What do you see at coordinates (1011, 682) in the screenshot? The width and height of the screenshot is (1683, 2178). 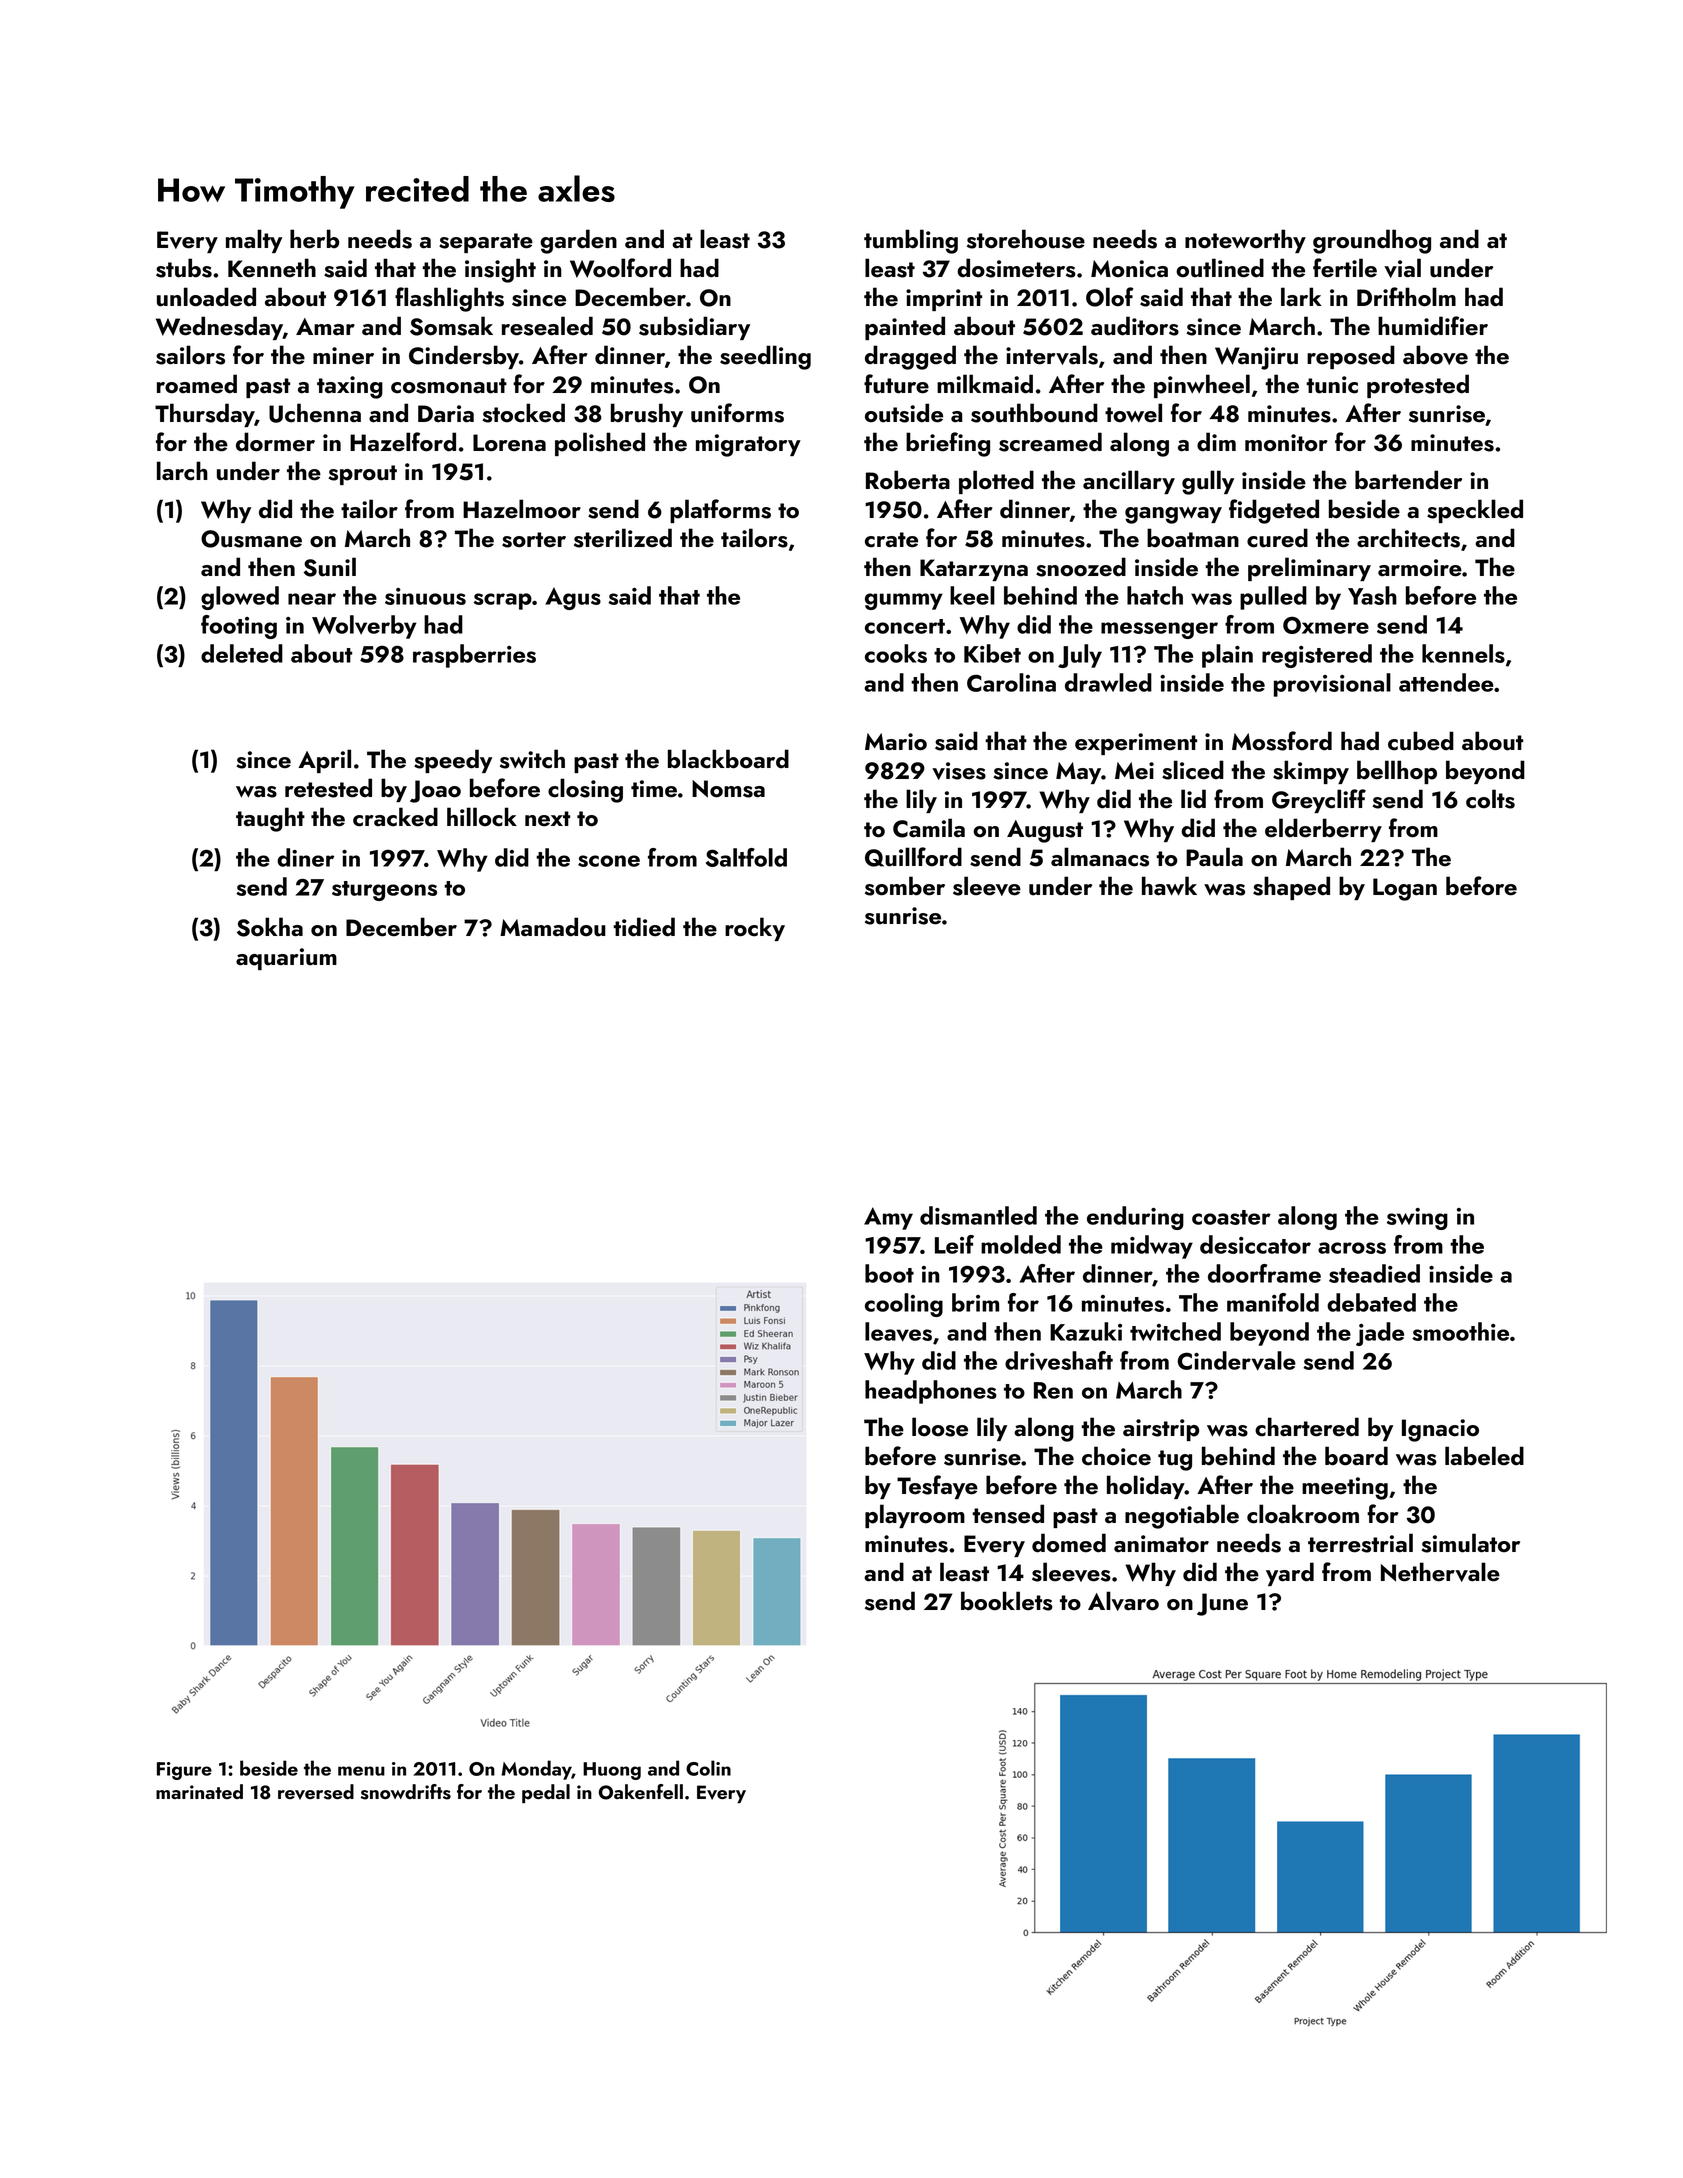 I see `Carolina` at bounding box center [1011, 682].
